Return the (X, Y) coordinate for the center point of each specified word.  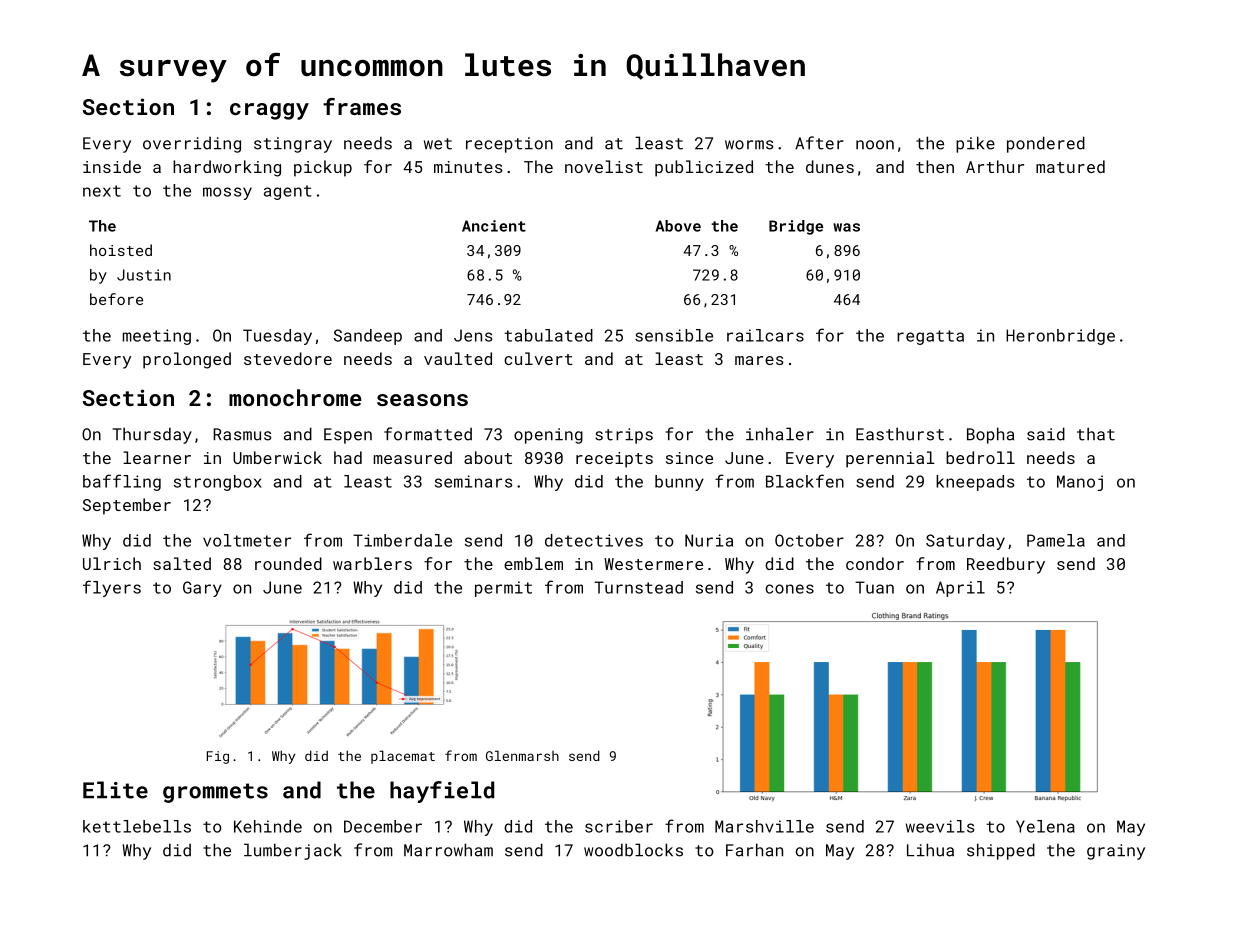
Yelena (1045, 826)
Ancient (494, 226)
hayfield (442, 792)
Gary (202, 589)
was (846, 227)
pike (975, 144)
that (1096, 434)
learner (157, 457)
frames (362, 106)
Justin (144, 275)
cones (789, 589)
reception (509, 145)
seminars (473, 481)
